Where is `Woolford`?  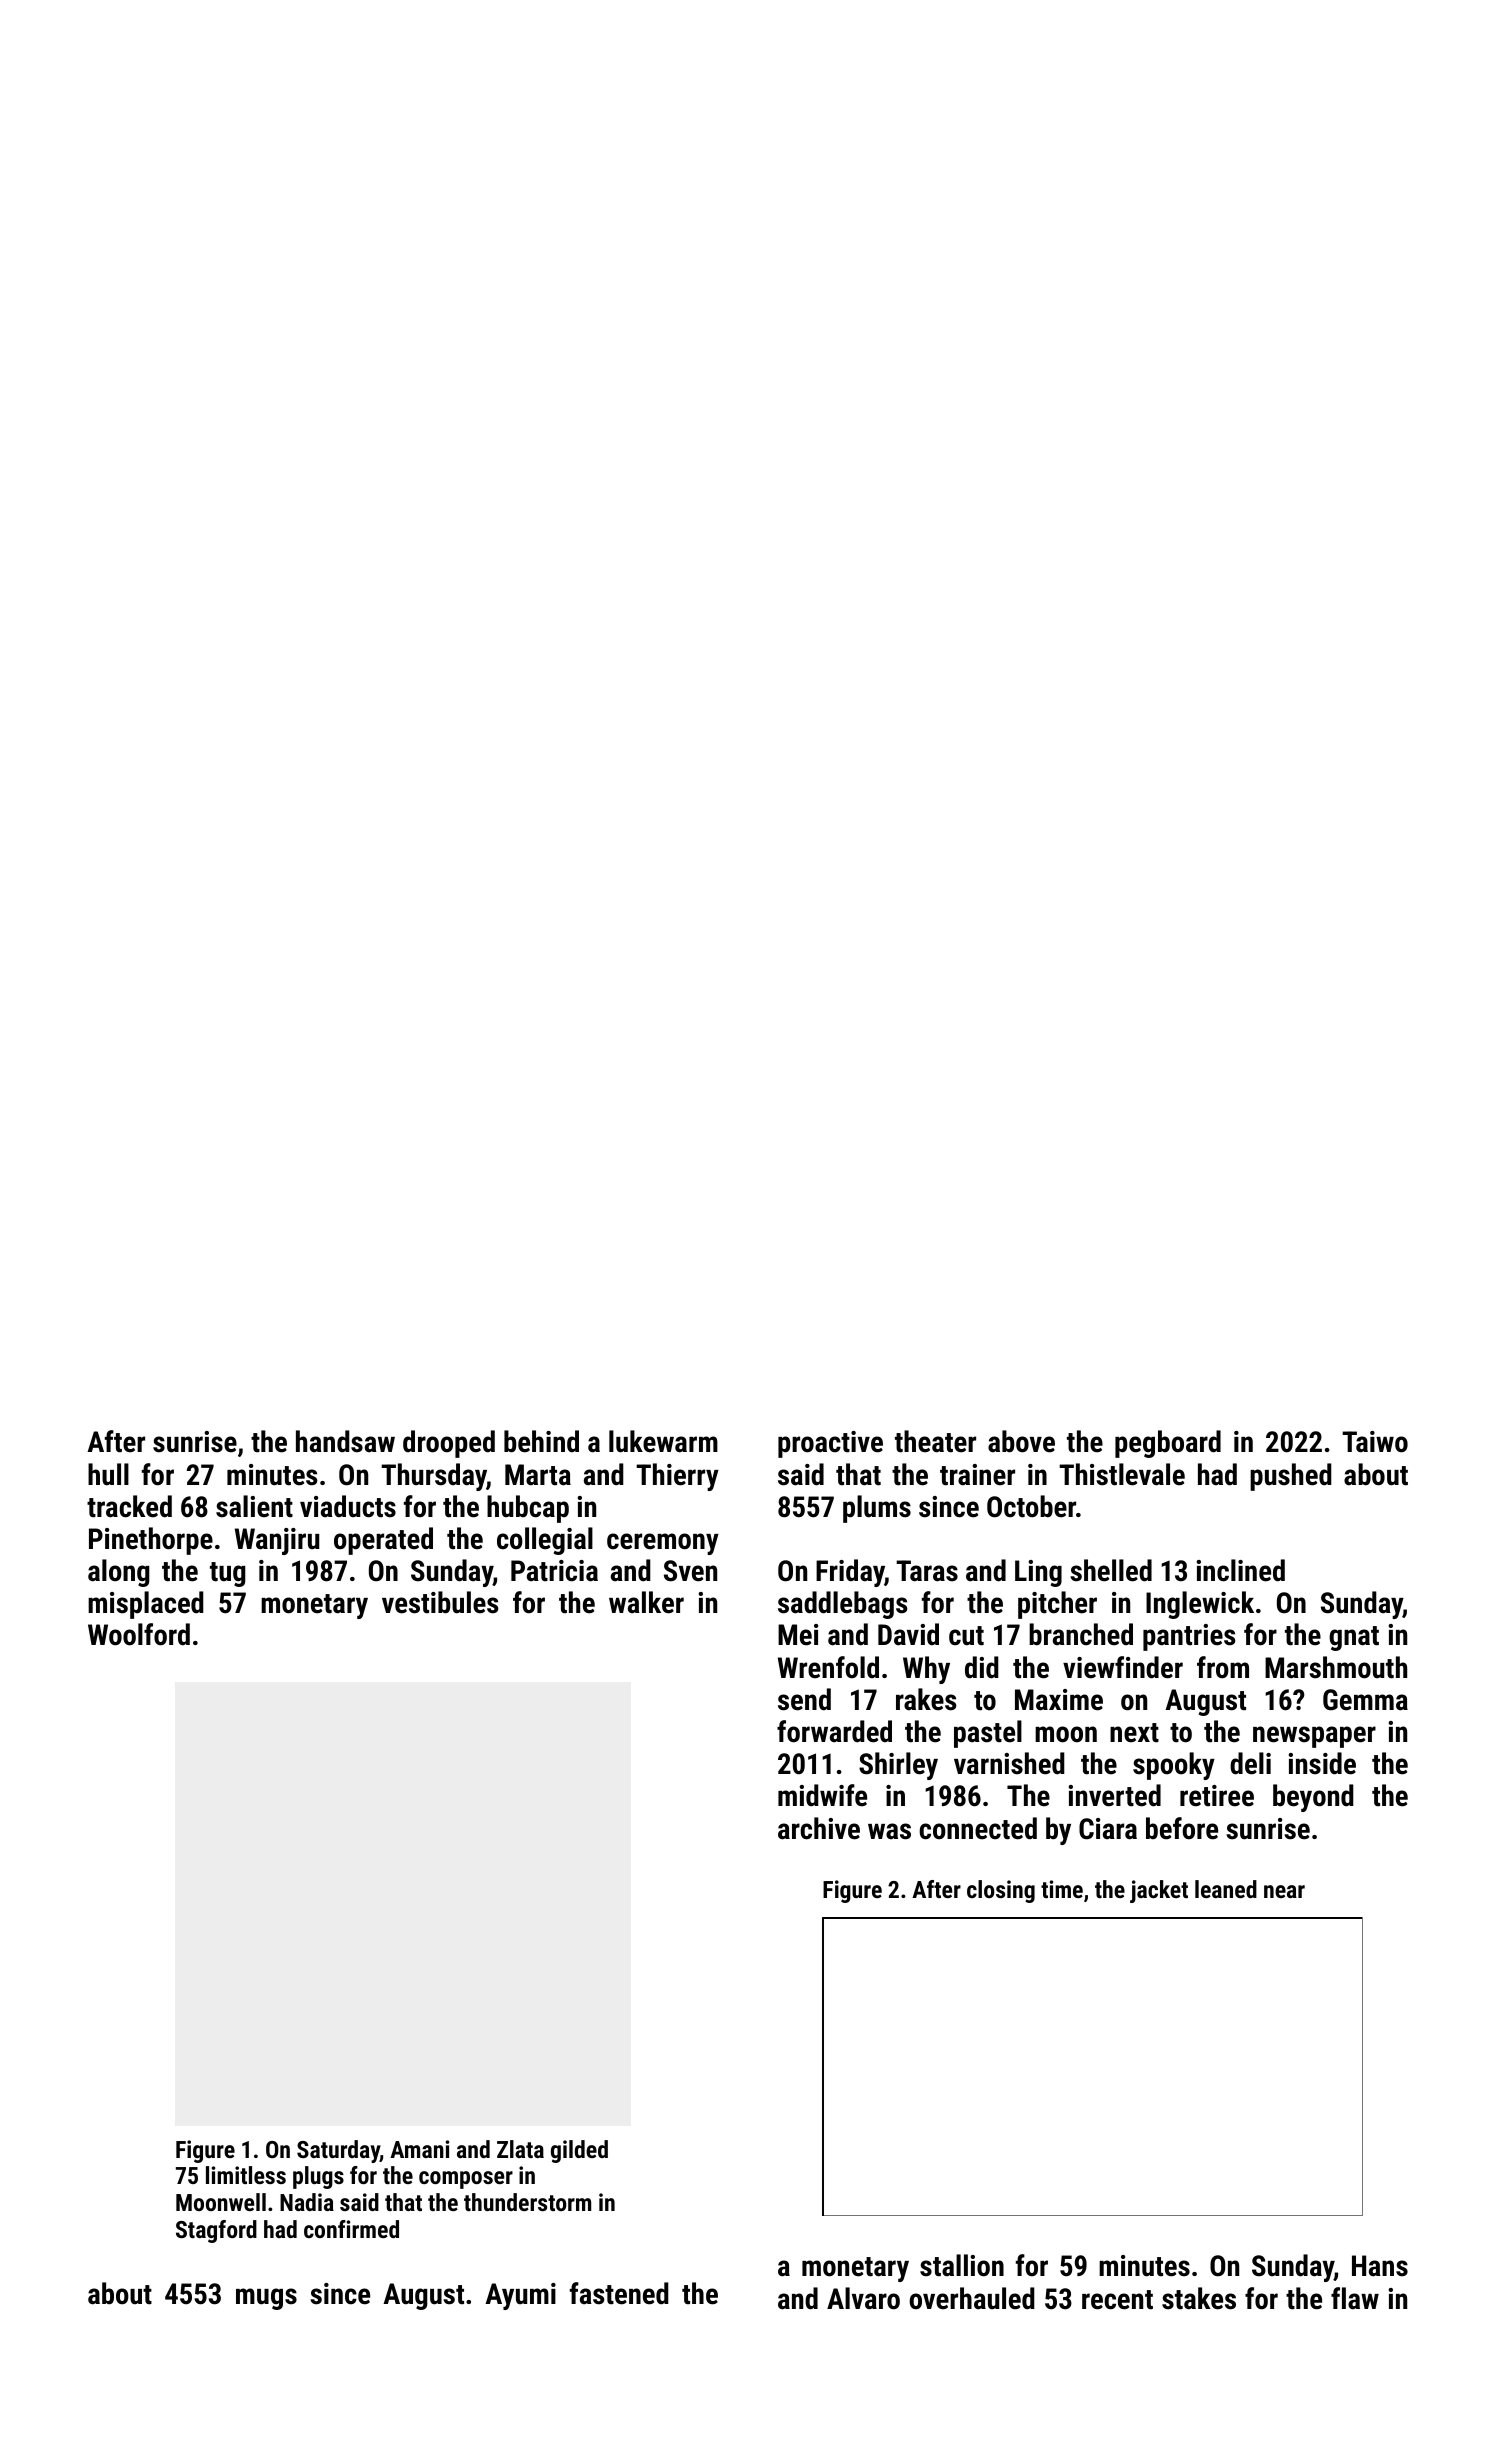 Woolford is located at coordinates (139, 1634).
